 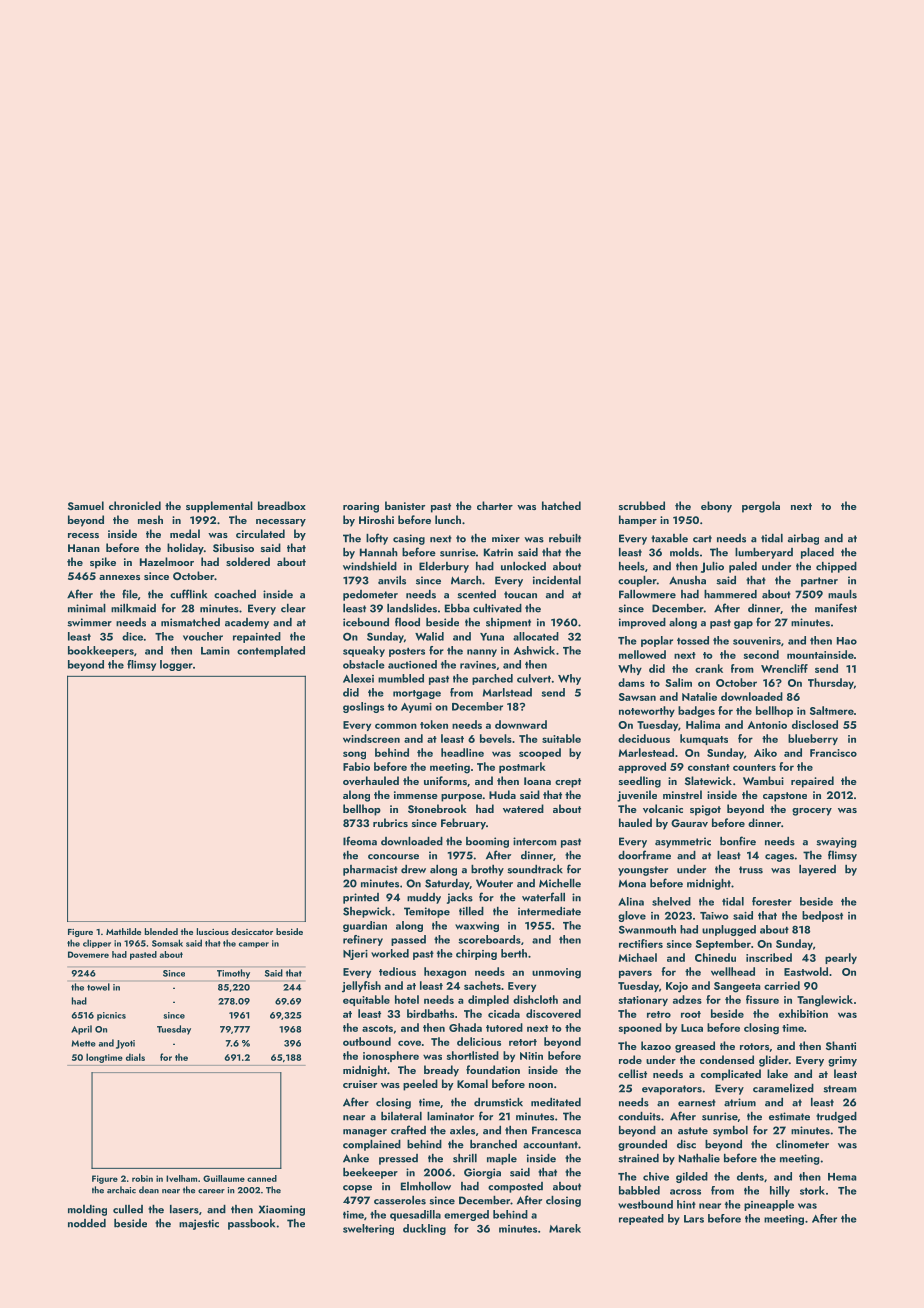 I want to click on April, so click(x=81, y=1030).
